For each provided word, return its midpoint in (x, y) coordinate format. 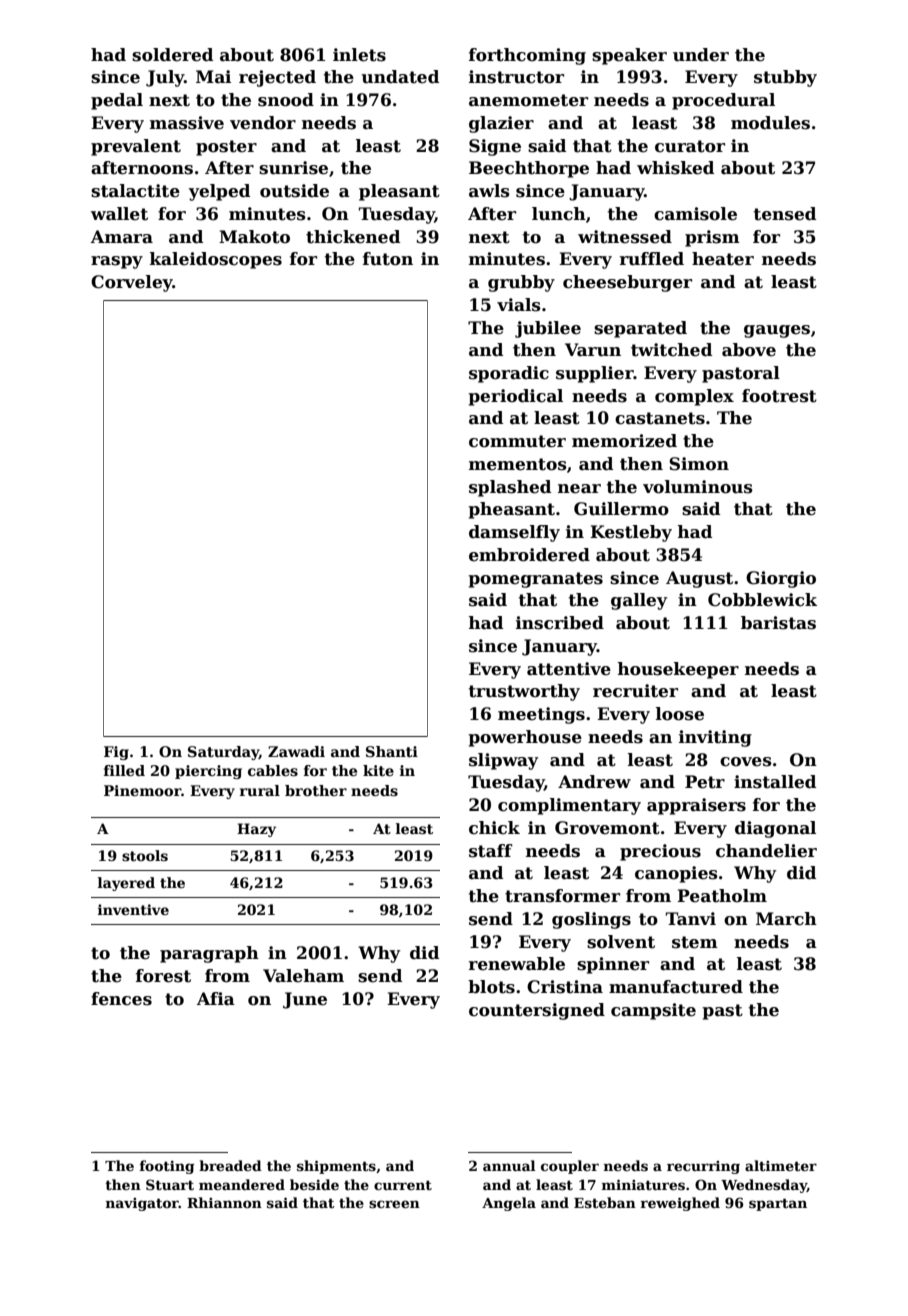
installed (775, 782)
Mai (213, 77)
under (701, 55)
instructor (516, 77)
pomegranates (535, 580)
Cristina (565, 987)
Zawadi (296, 751)
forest (163, 976)
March (786, 919)
